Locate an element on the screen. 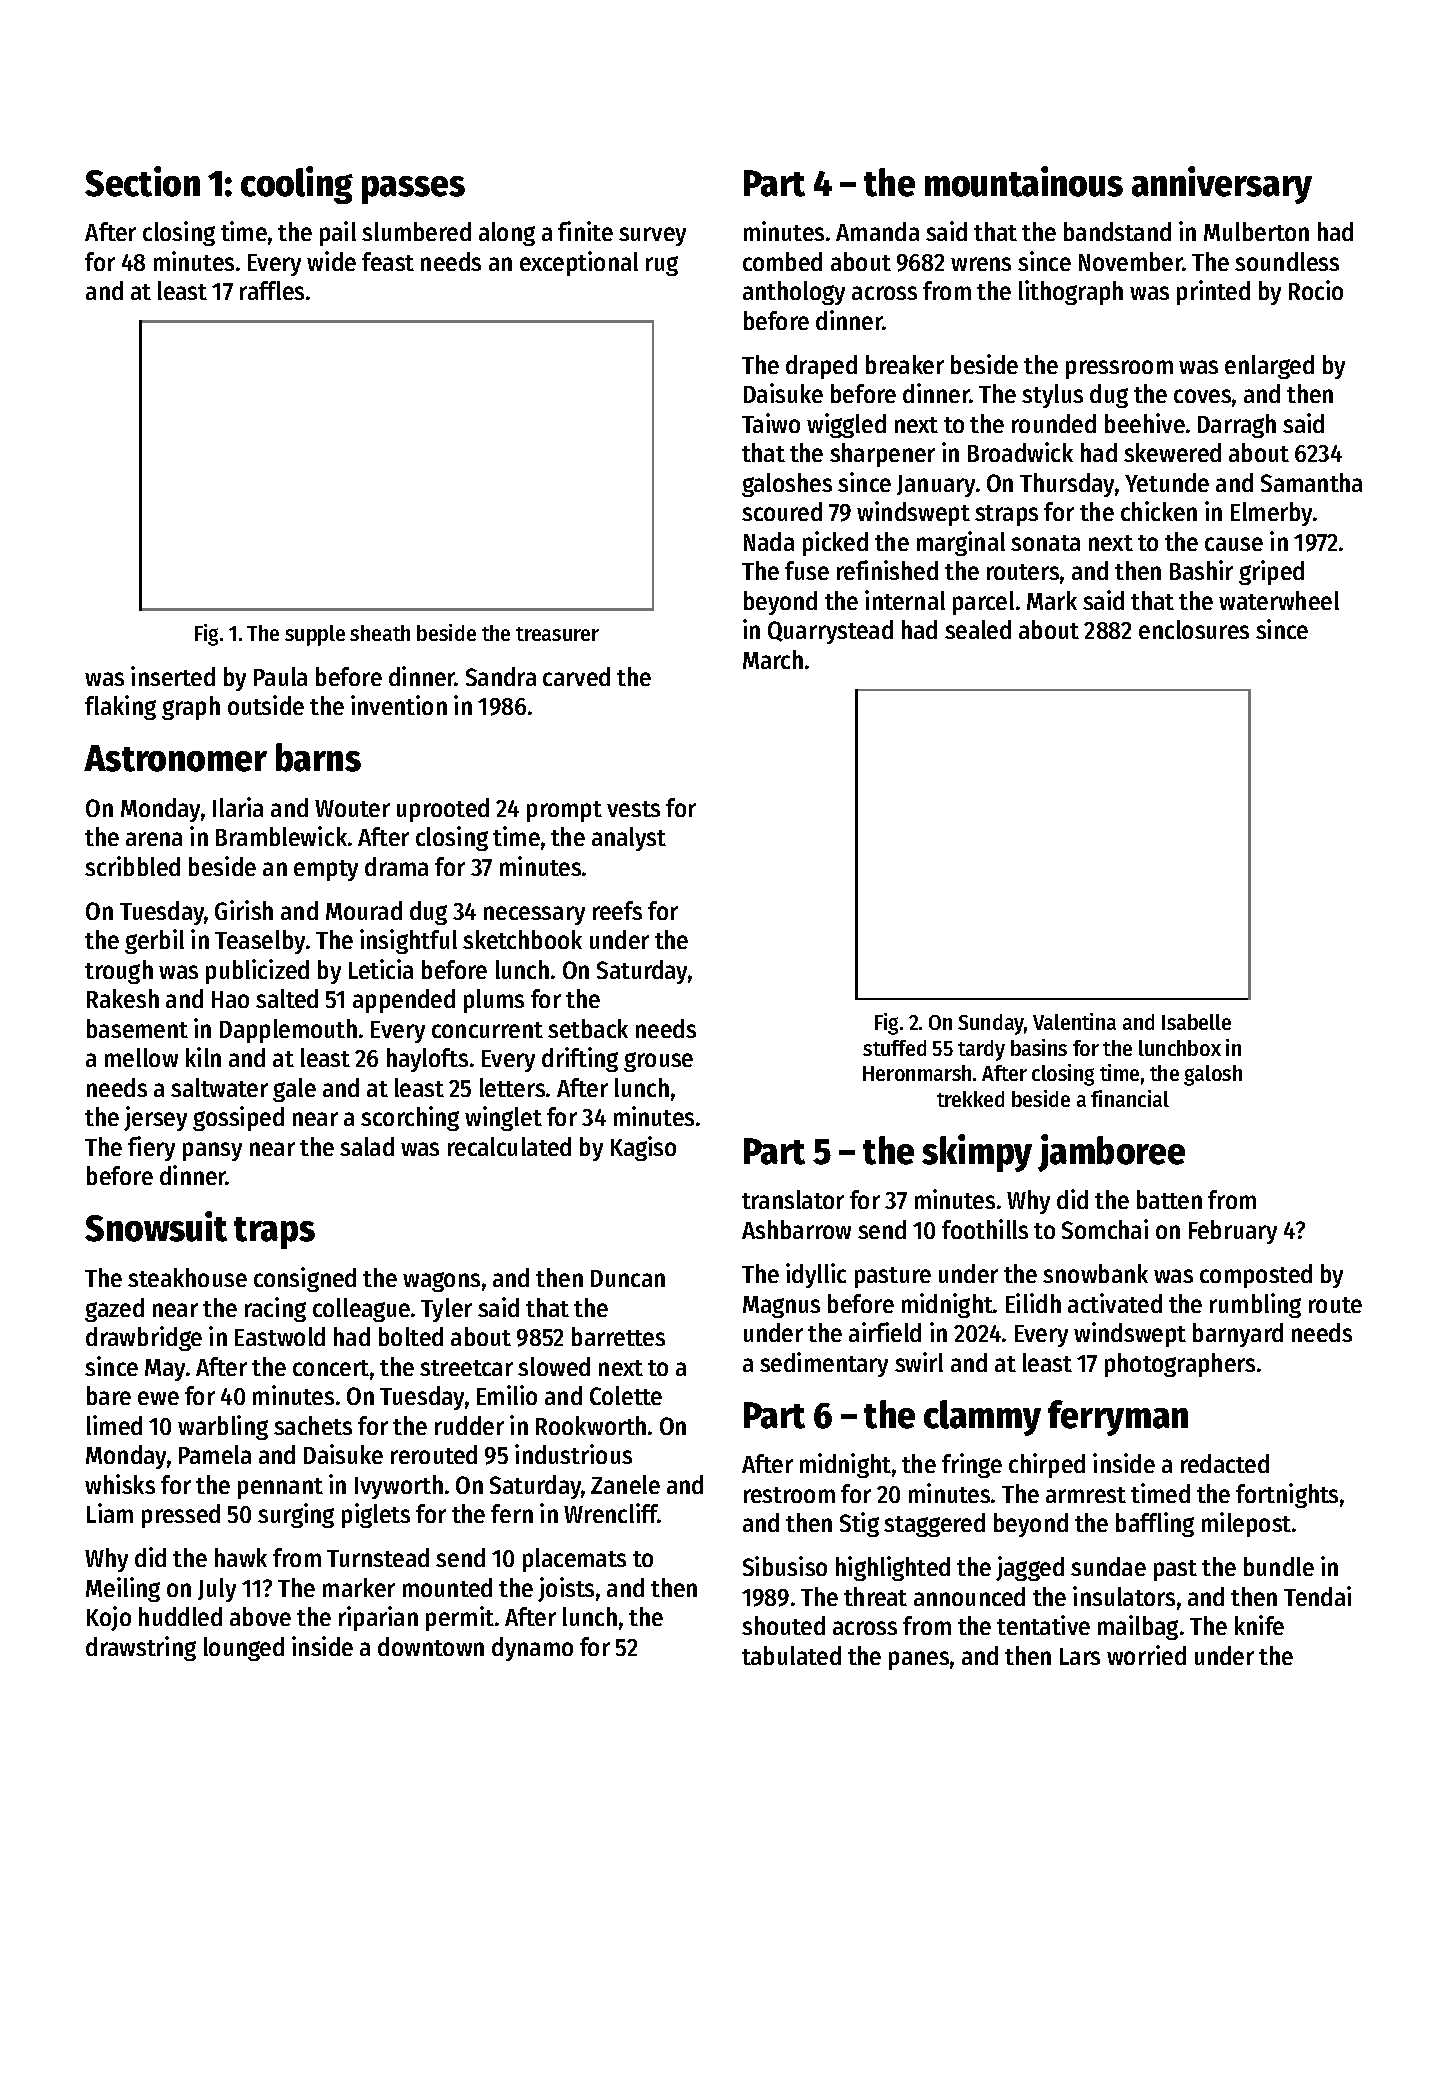 Image resolution: width=1450 pixels, height=2100 pixels. financial is located at coordinates (1130, 1098).
